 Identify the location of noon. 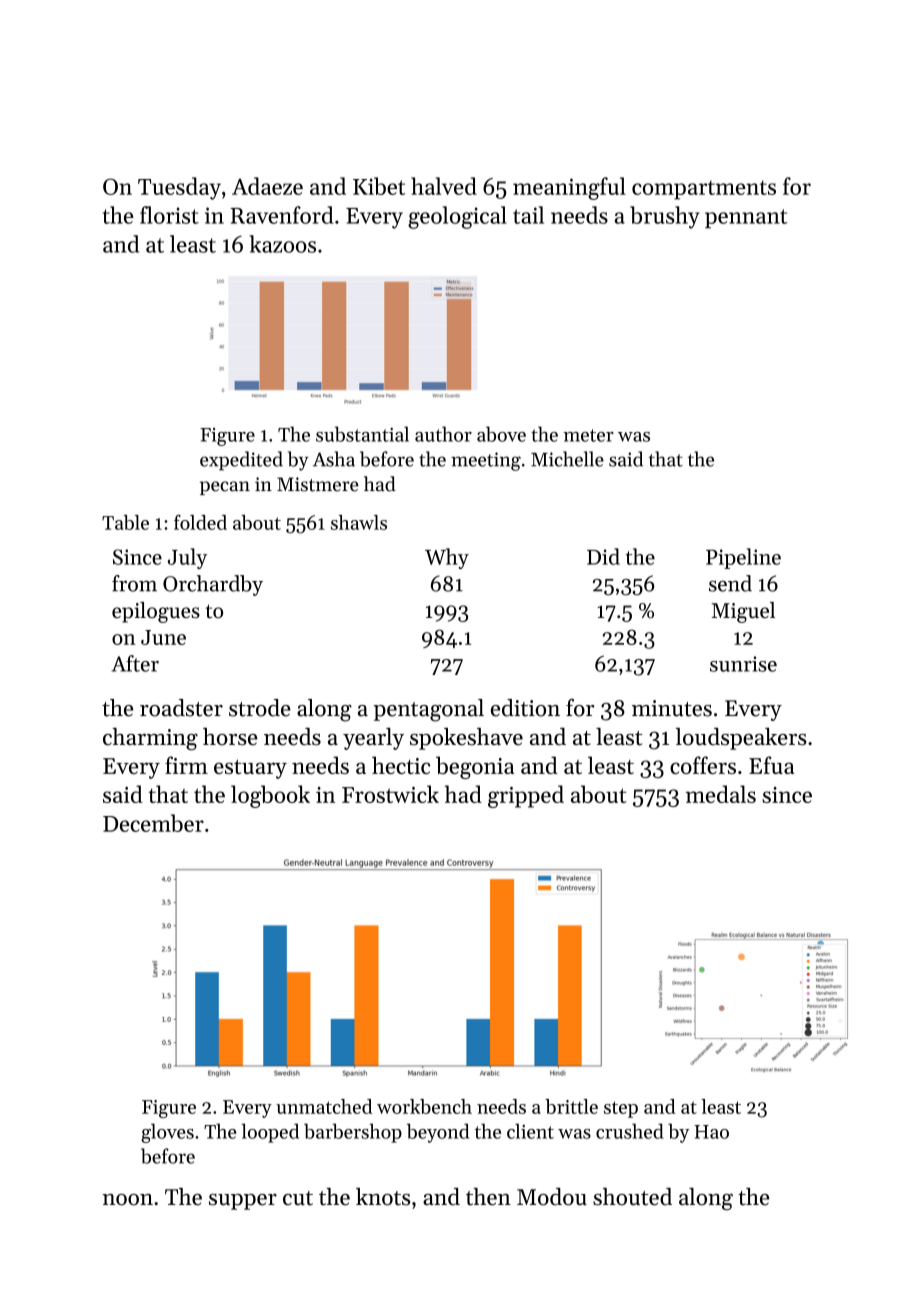
(127, 1200).
